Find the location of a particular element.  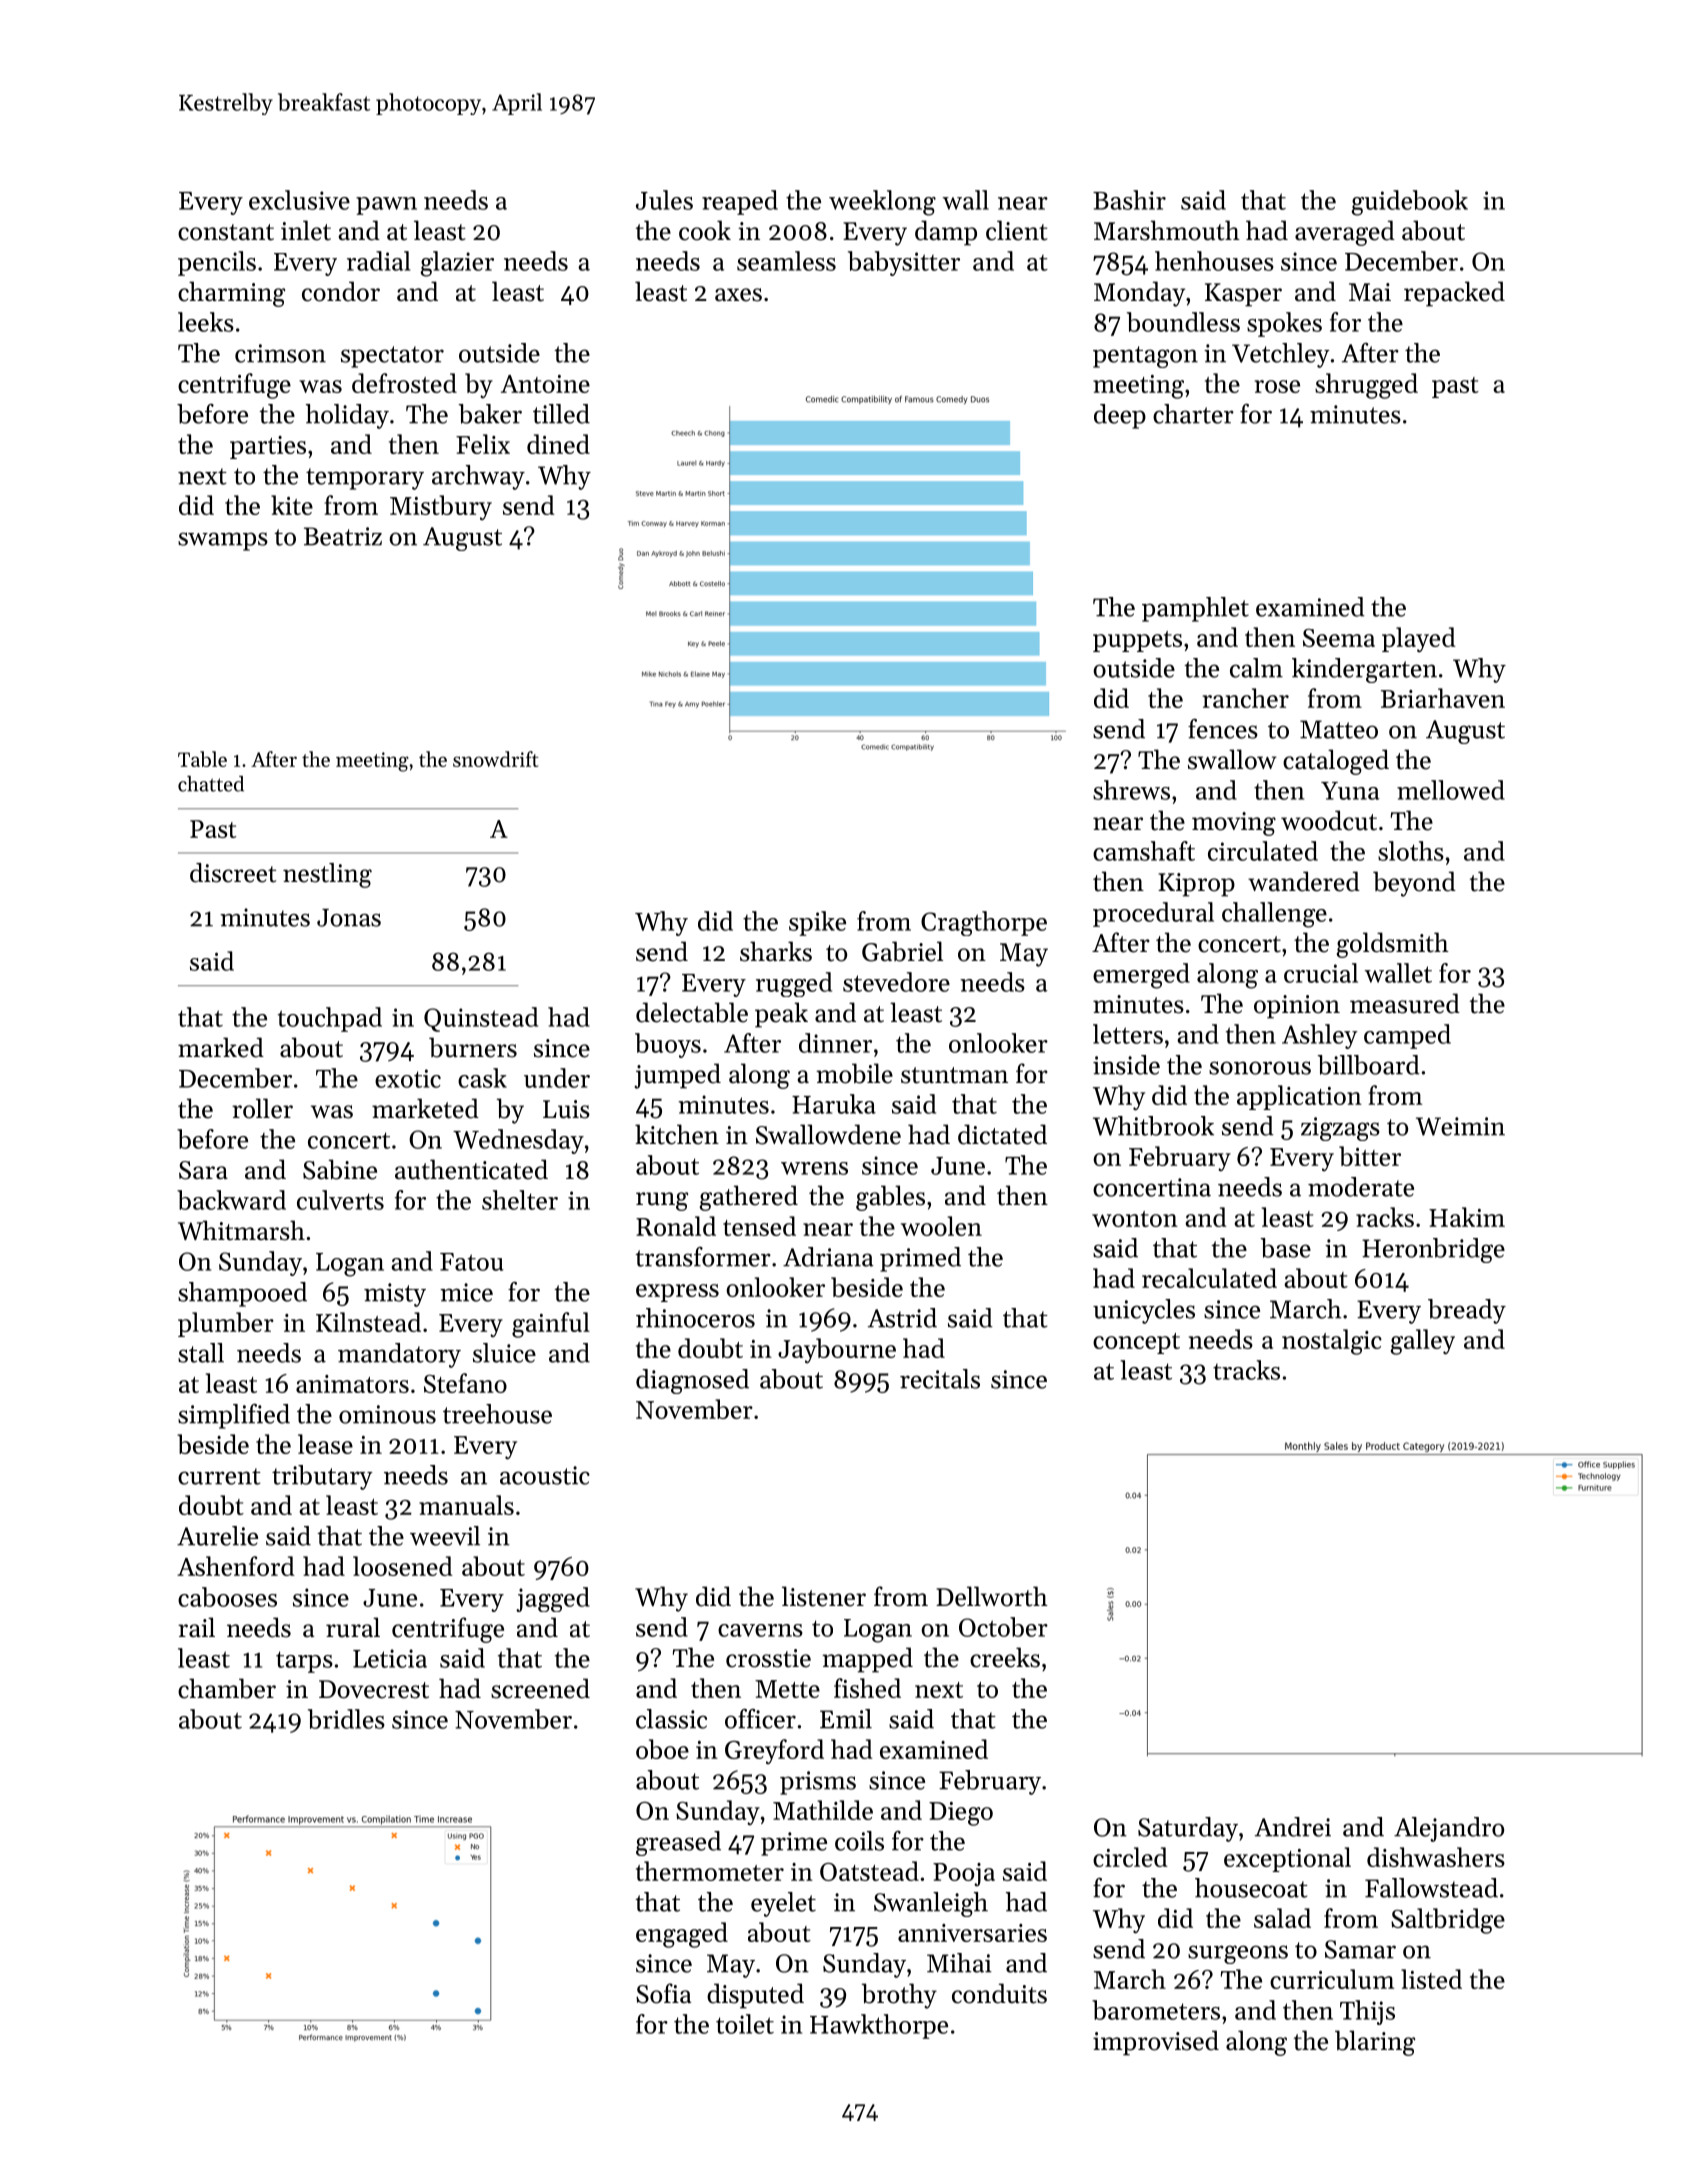

greased is located at coordinates (678, 1843).
